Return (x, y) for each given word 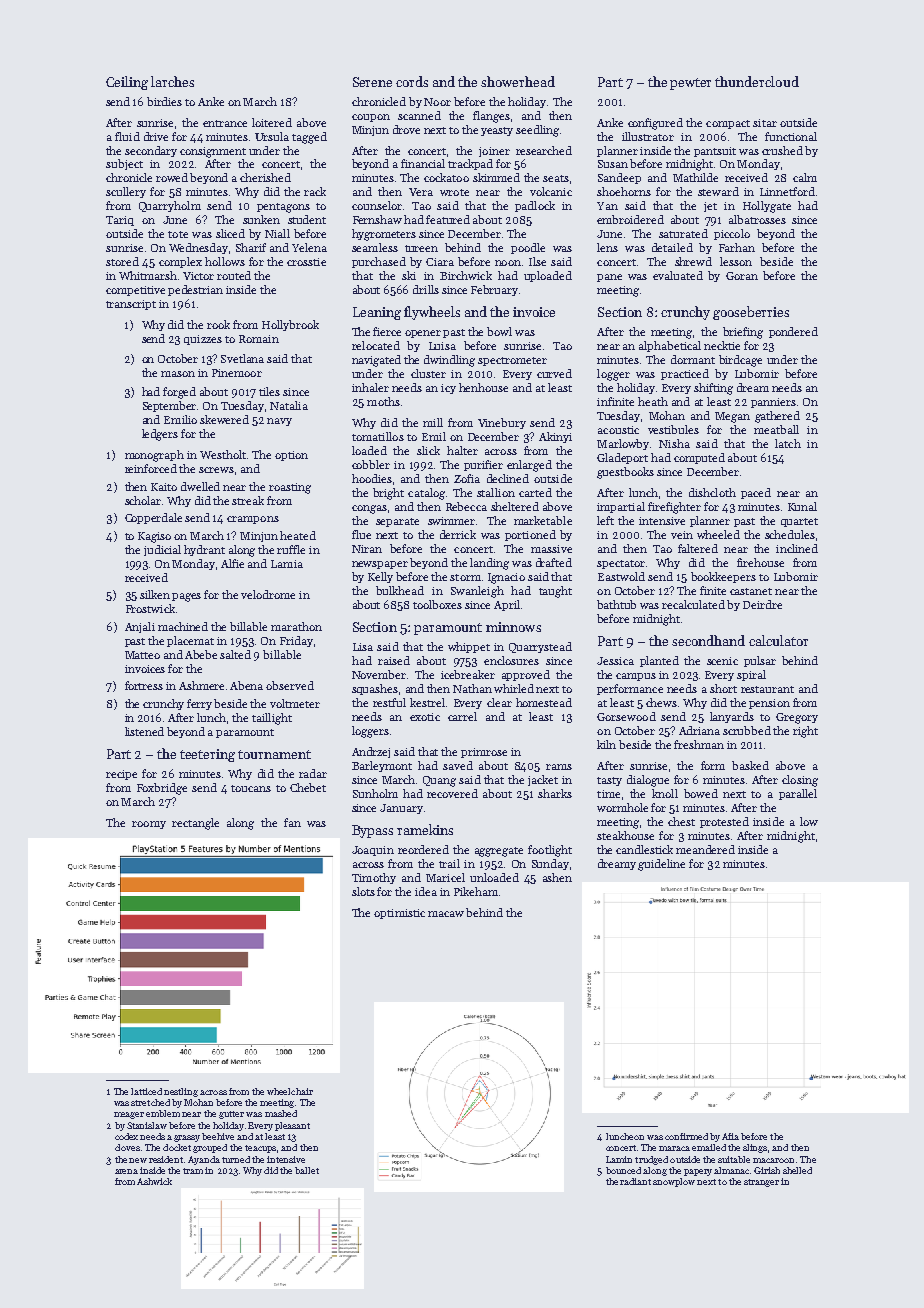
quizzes (203, 340)
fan (292, 822)
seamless (375, 247)
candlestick (644, 849)
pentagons (283, 208)
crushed (782, 150)
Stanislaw (147, 1125)
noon (508, 263)
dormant (693, 359)
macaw (446, 914)
